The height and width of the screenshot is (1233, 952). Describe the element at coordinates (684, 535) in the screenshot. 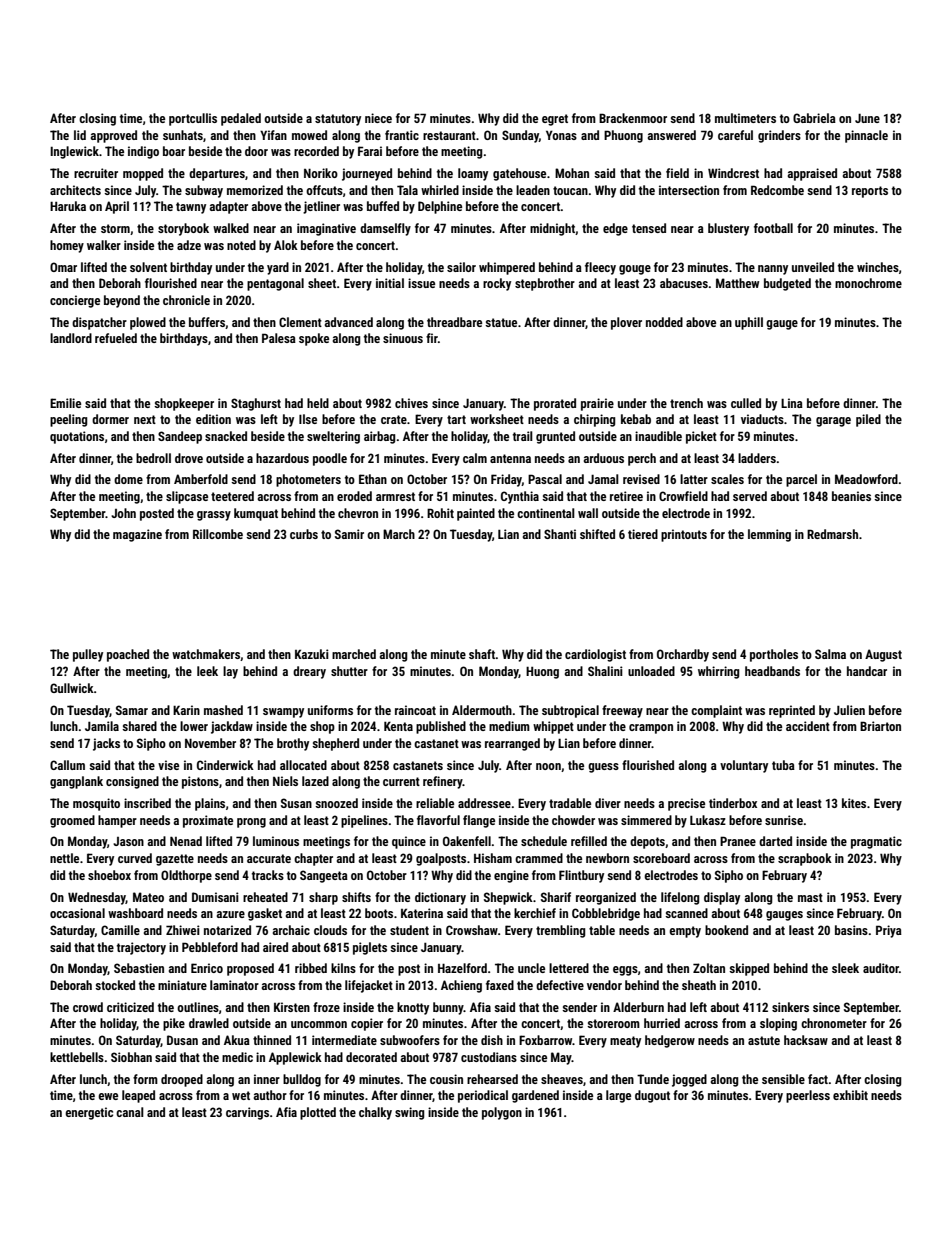

I see `printouts` at that location.
